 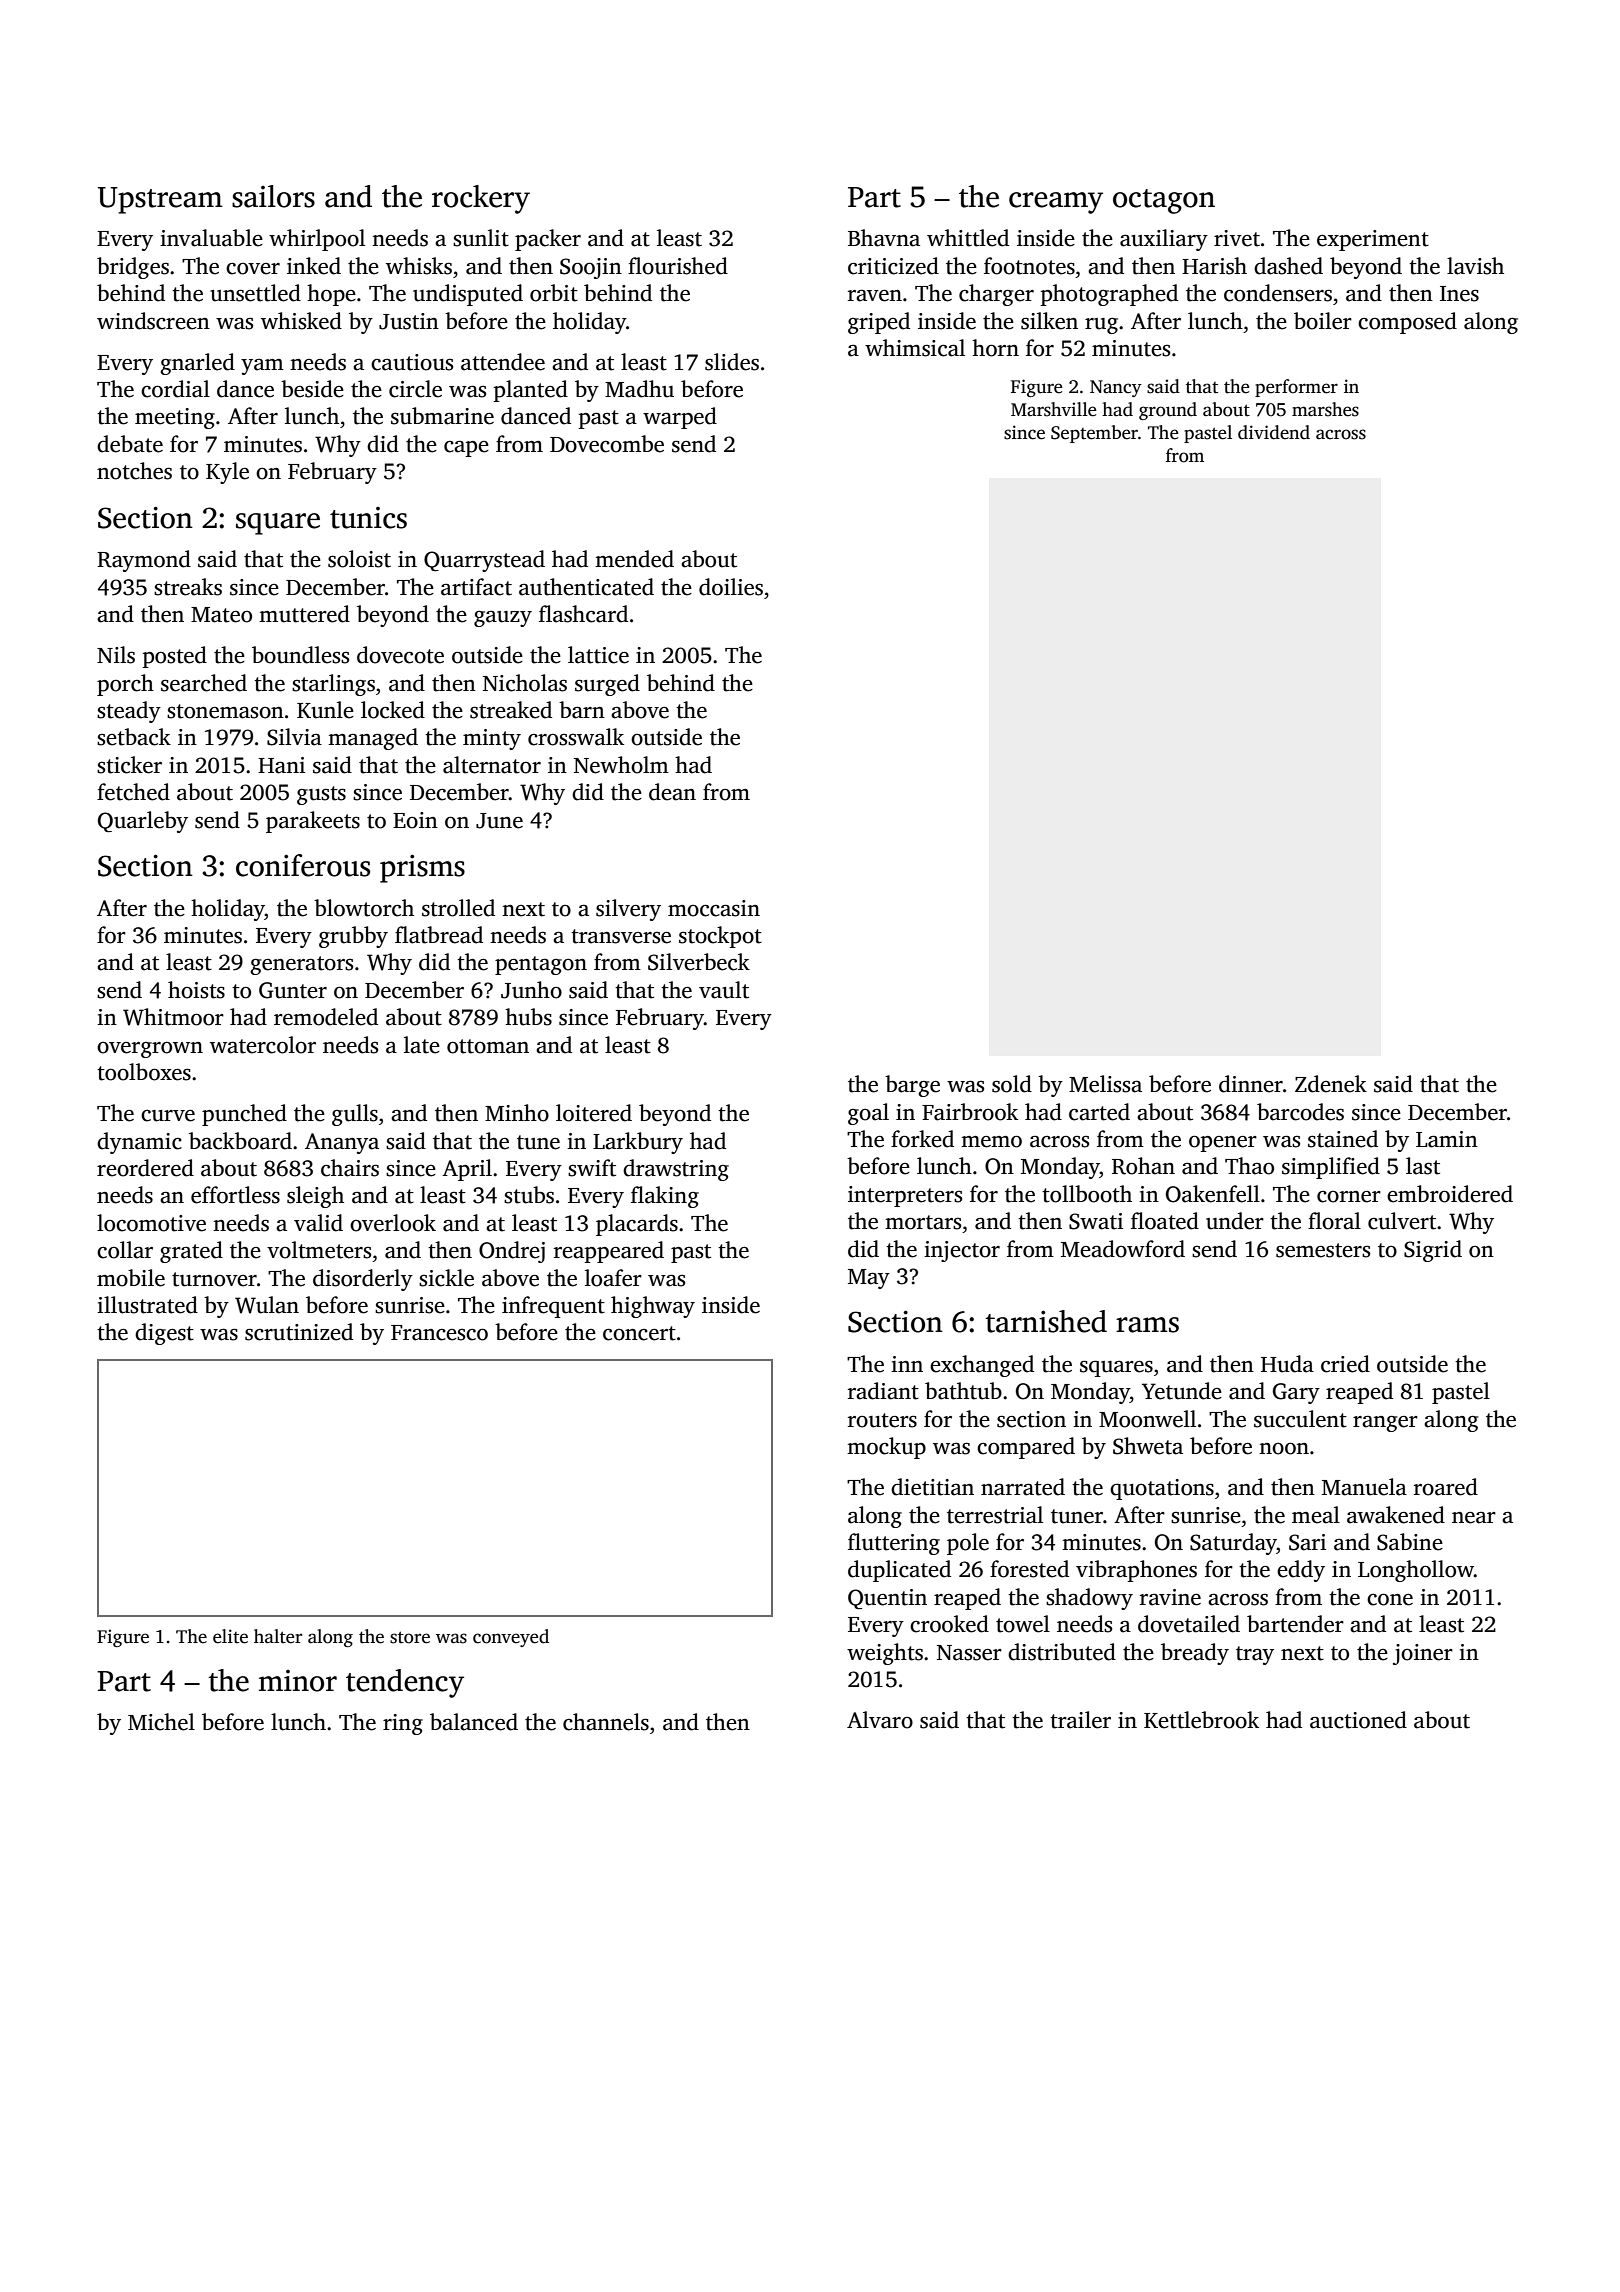 I want to click on late, so click(x=422, y=1045).
